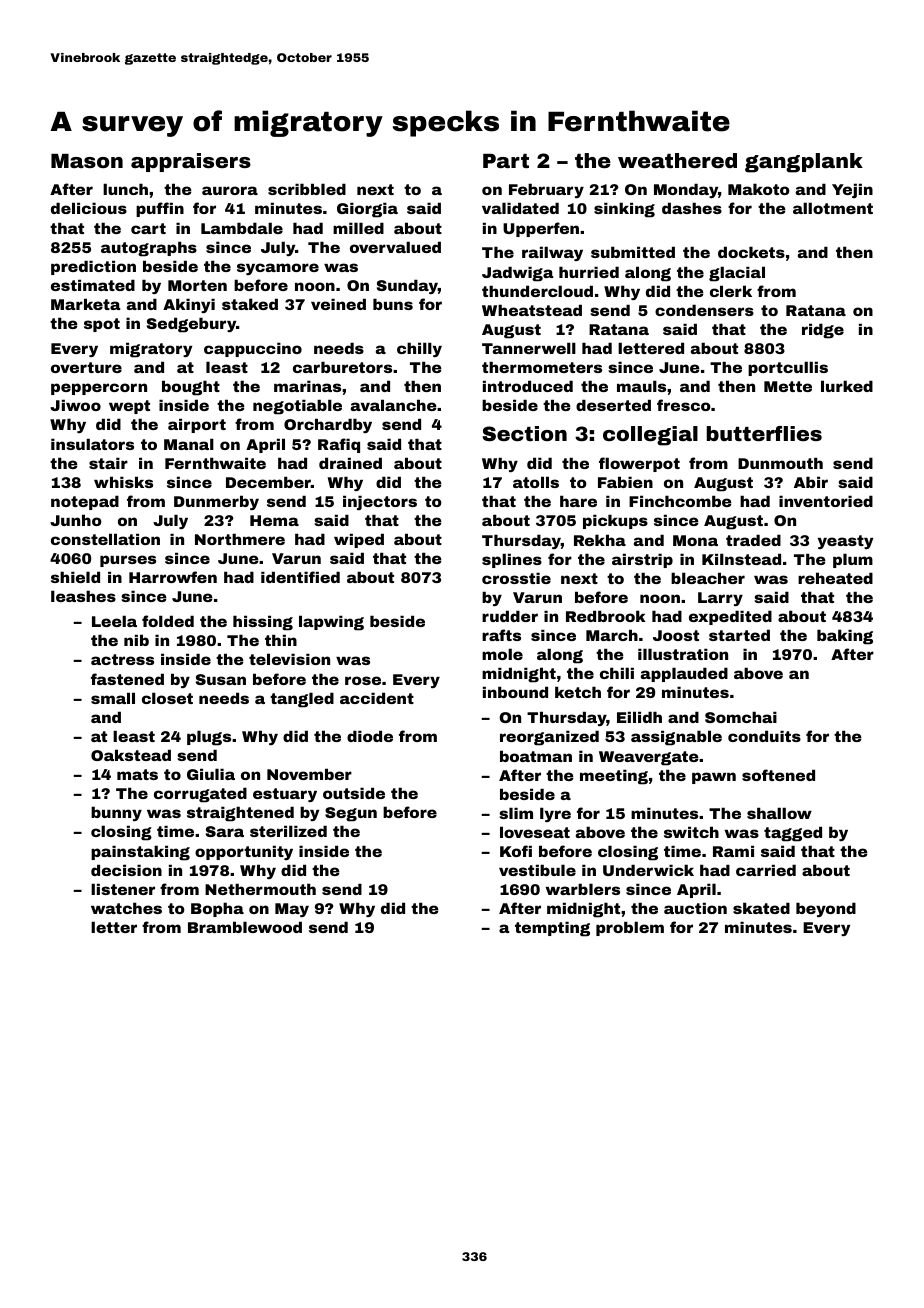 This screenshot has width=924, height=1308. Describe the element at coordinates (263, 623) in the screenshot. I see `hissing` at that location.
